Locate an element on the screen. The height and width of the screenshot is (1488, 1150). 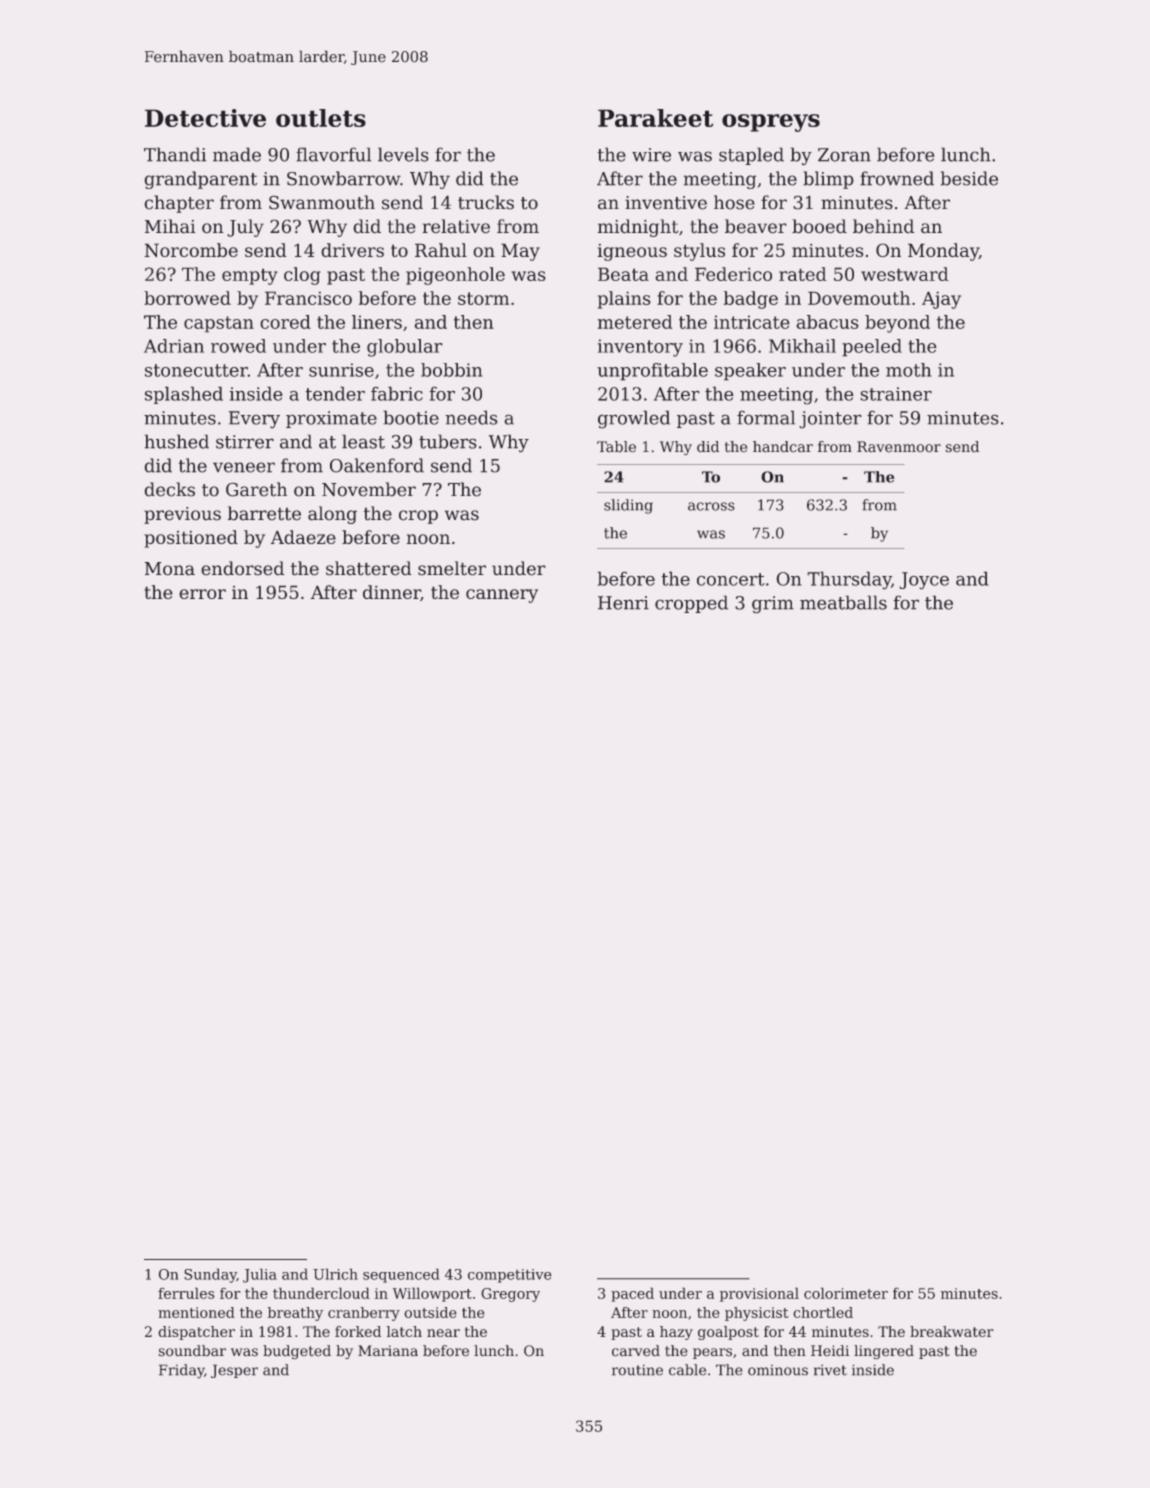
routine is located at coordinates (637, 1370).
